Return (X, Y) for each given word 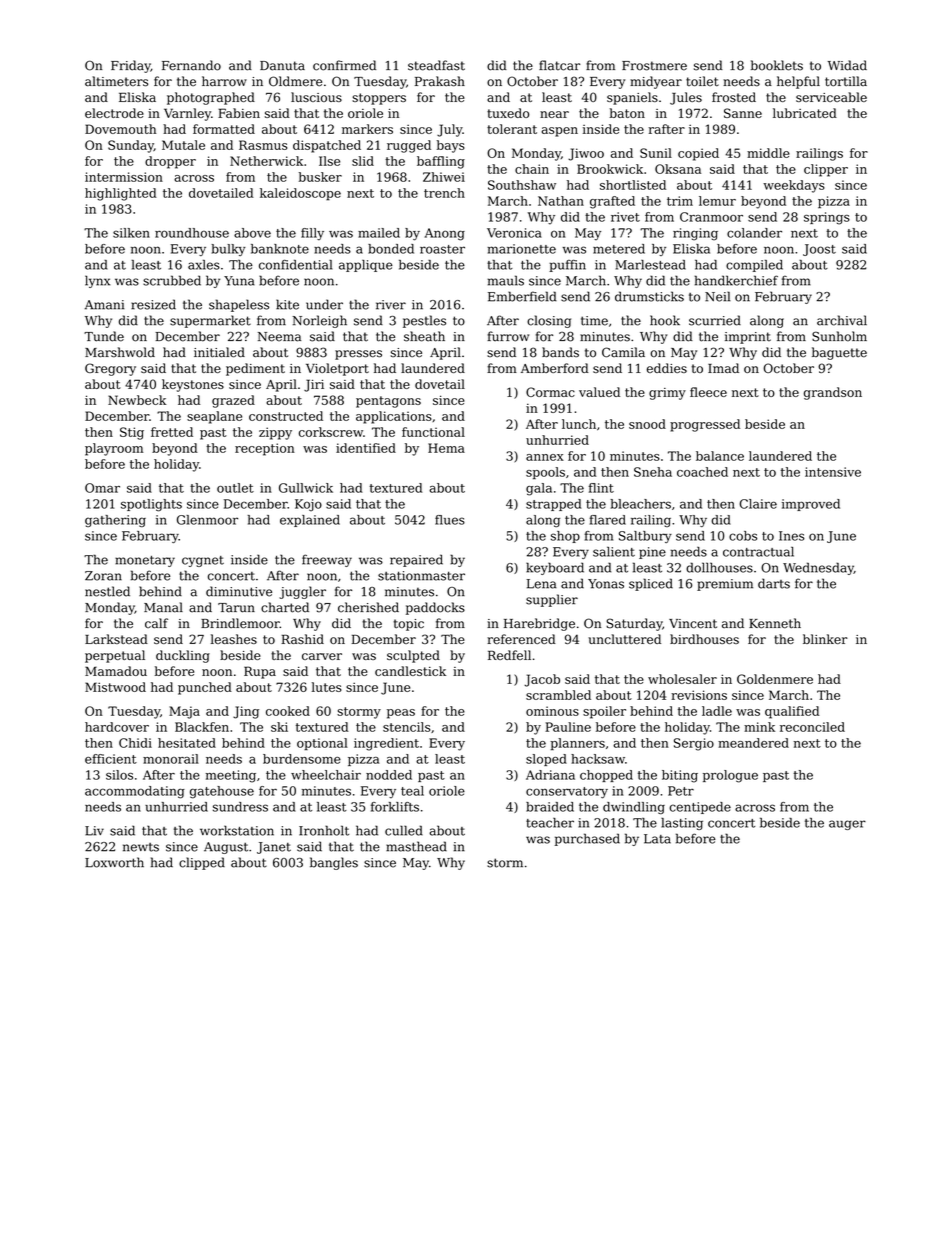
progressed (705, 425)
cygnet (203, 561)
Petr (681, 791)
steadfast (436, 65)
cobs (743, 536)
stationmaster (421, 576)
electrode (114, 113)
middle (768, 153)
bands (560, 352)
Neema (279, 337)
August (226, 848)
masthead (416, 846)
